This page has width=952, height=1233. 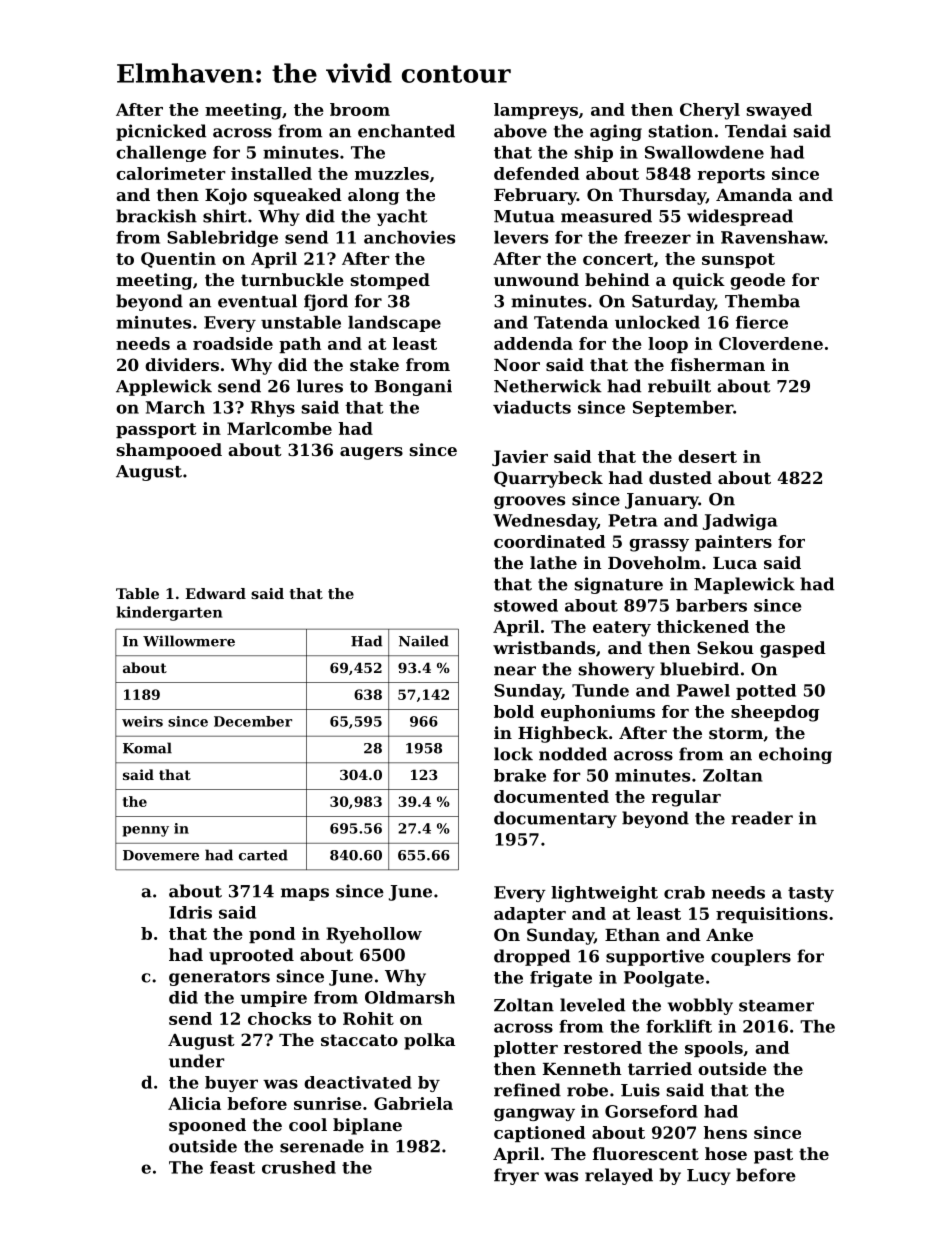 I want to click on Ravenshaw, so click(x=773, y=237).
